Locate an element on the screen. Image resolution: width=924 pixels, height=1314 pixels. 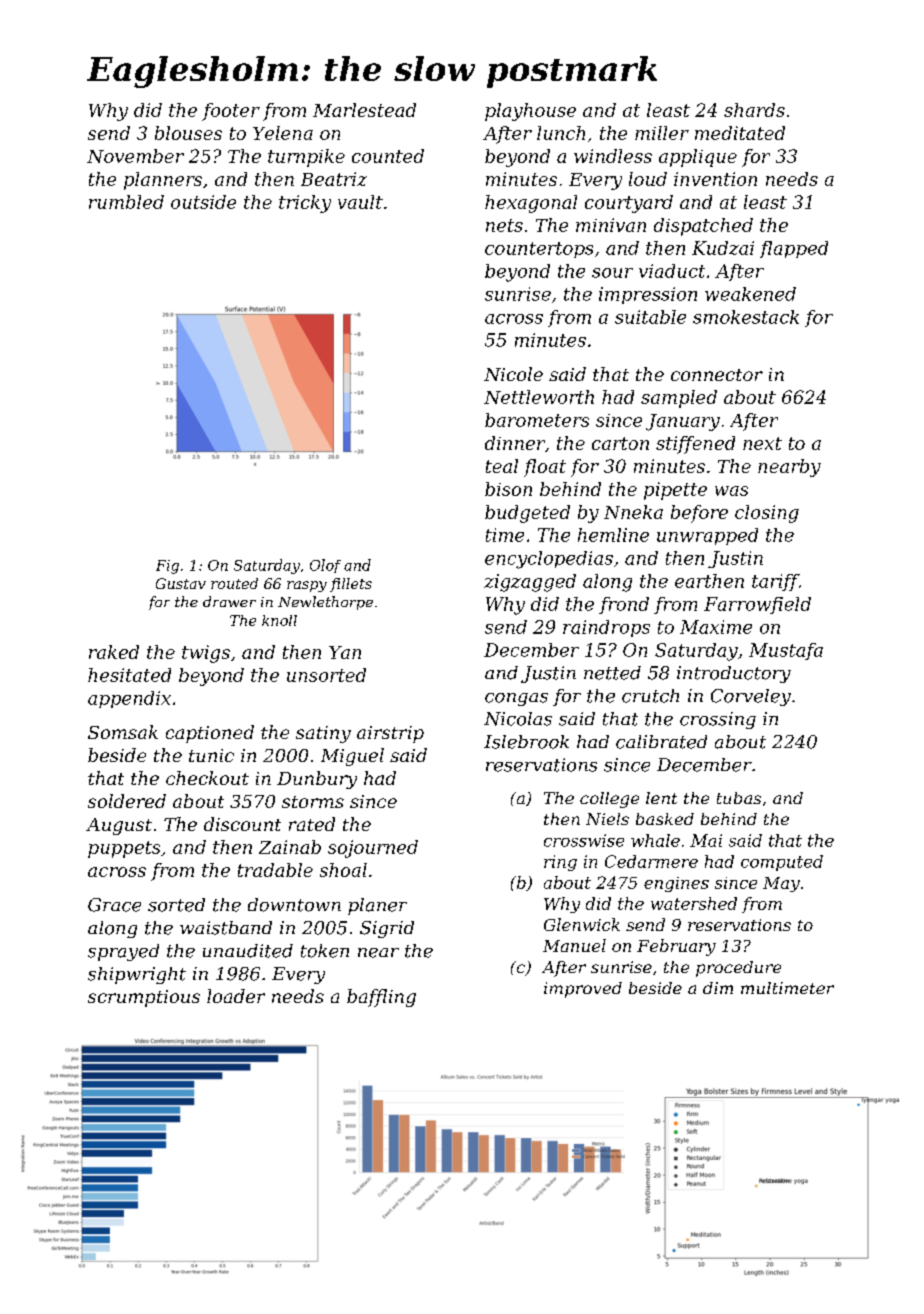
closing is located at coordinates (767, 514).
